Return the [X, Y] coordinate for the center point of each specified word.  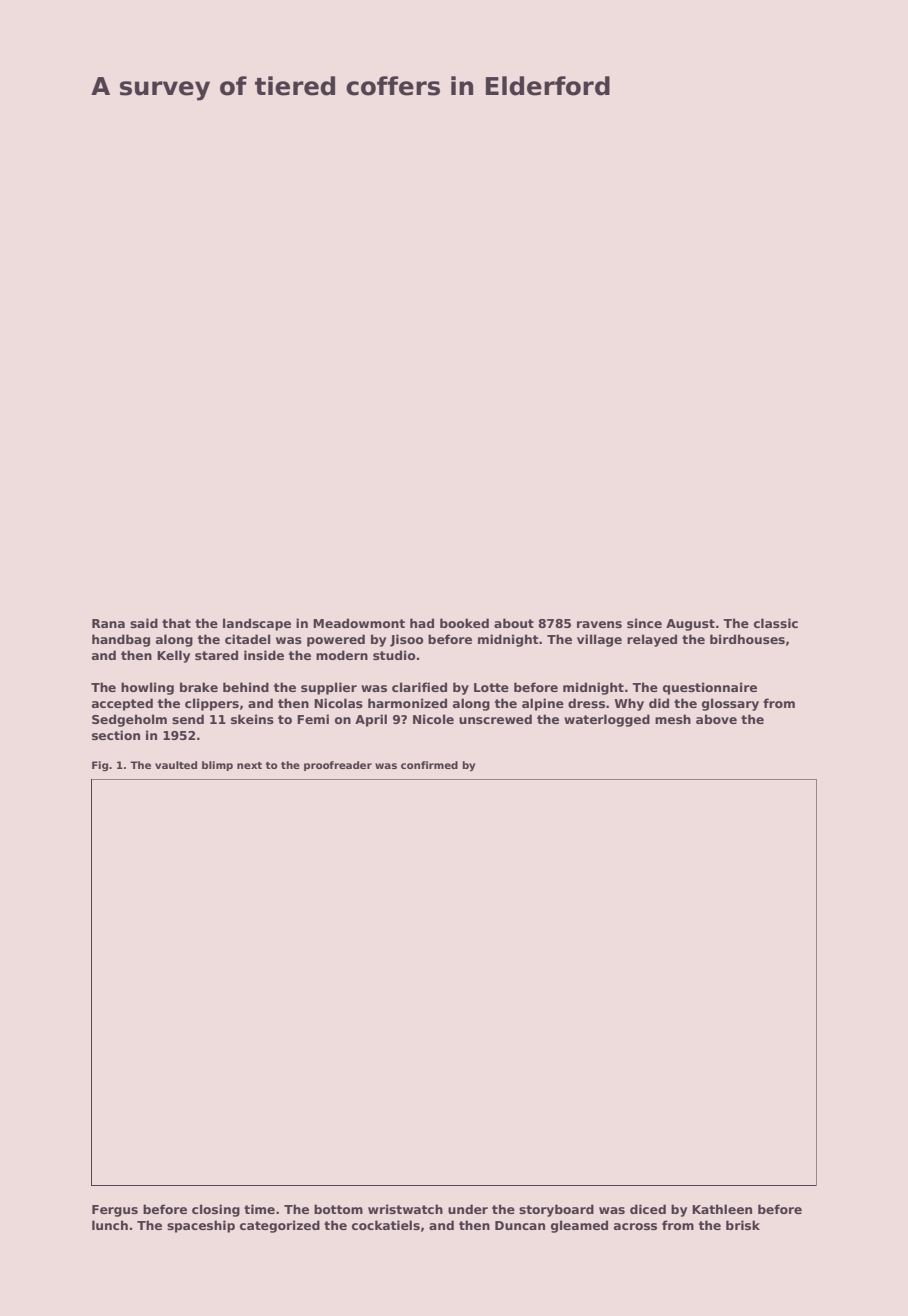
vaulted [176, 765]
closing [216, 1210]
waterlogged [607, 720]
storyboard [556, 1210]
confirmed [429, 765]
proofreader [338, 766]
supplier [329, 688]
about [514, 623]
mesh [673, 719]
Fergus [115, 1211]
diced [648, 1209]
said [144, 623]
